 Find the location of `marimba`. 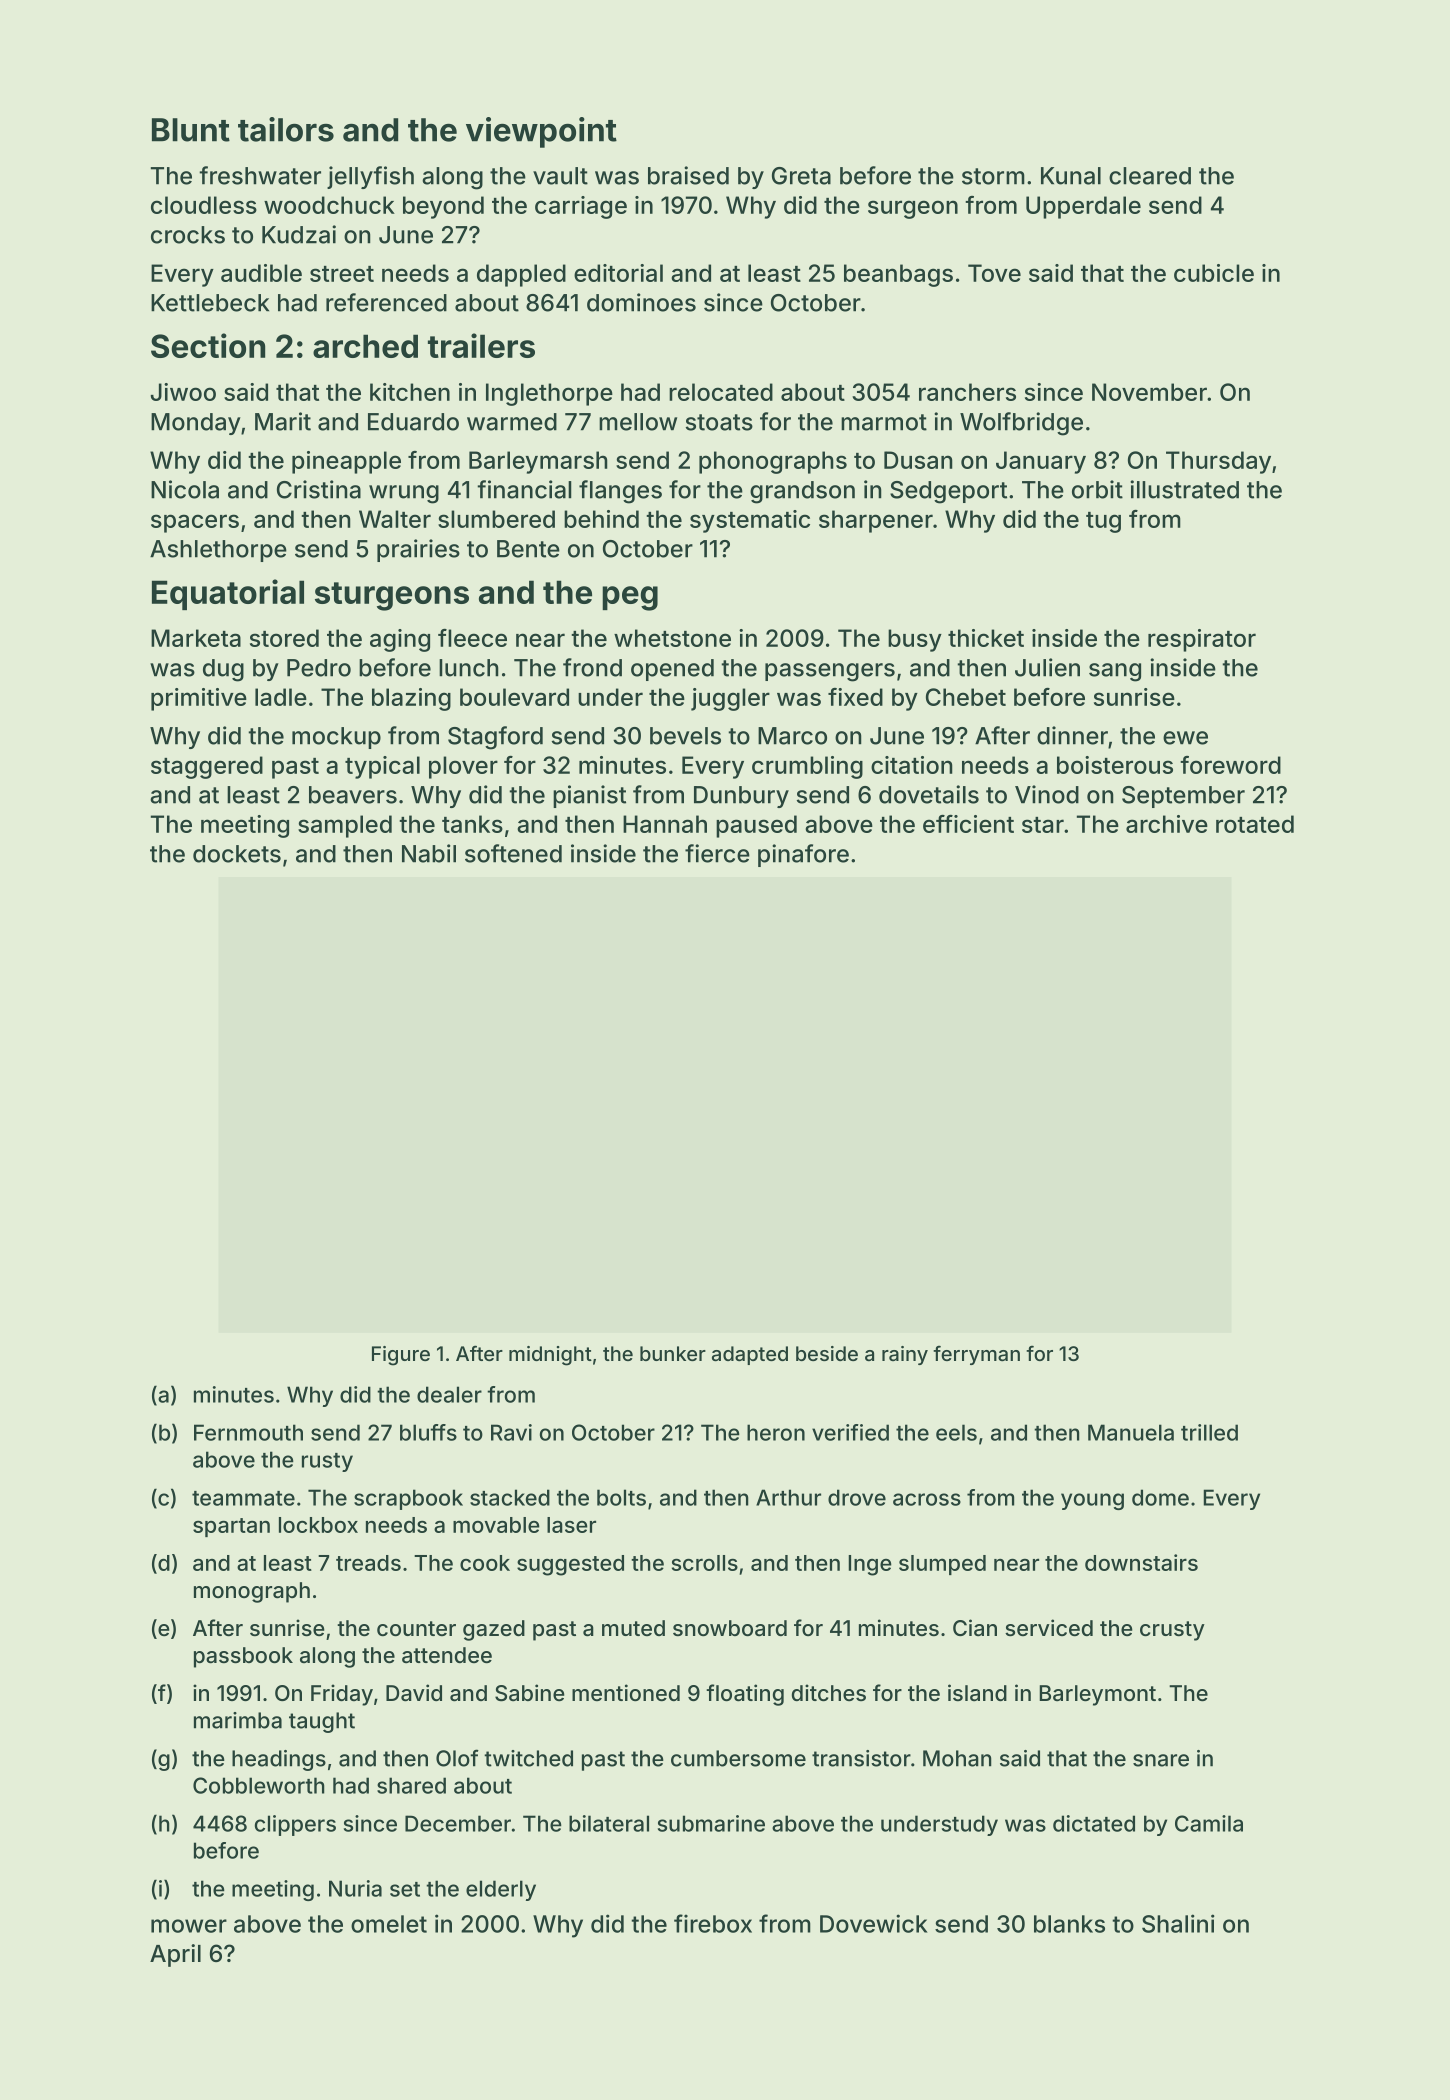

marimba is located at coordinates (238, 1720).
